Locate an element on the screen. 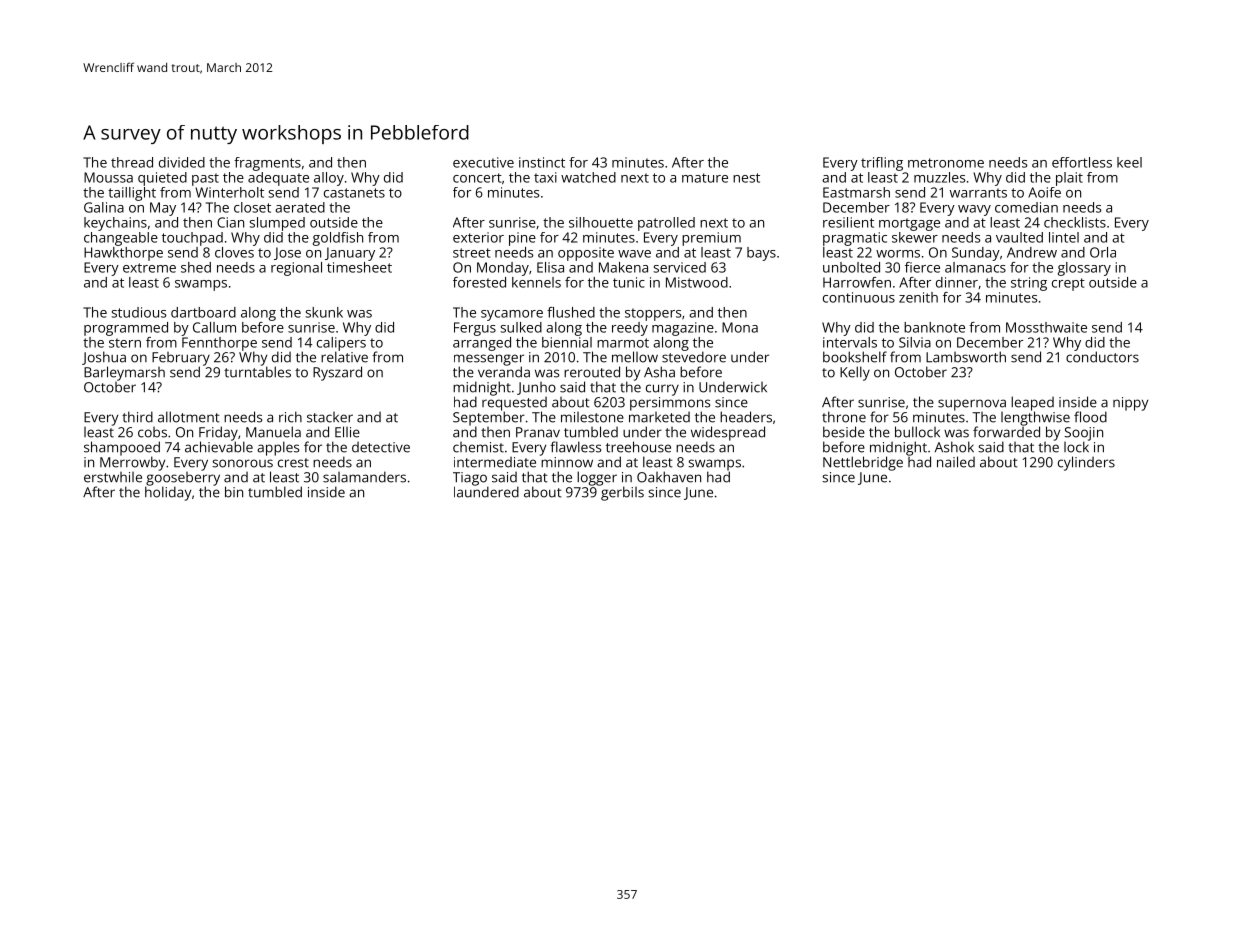  keel is located at coordinates (1129, 162).
